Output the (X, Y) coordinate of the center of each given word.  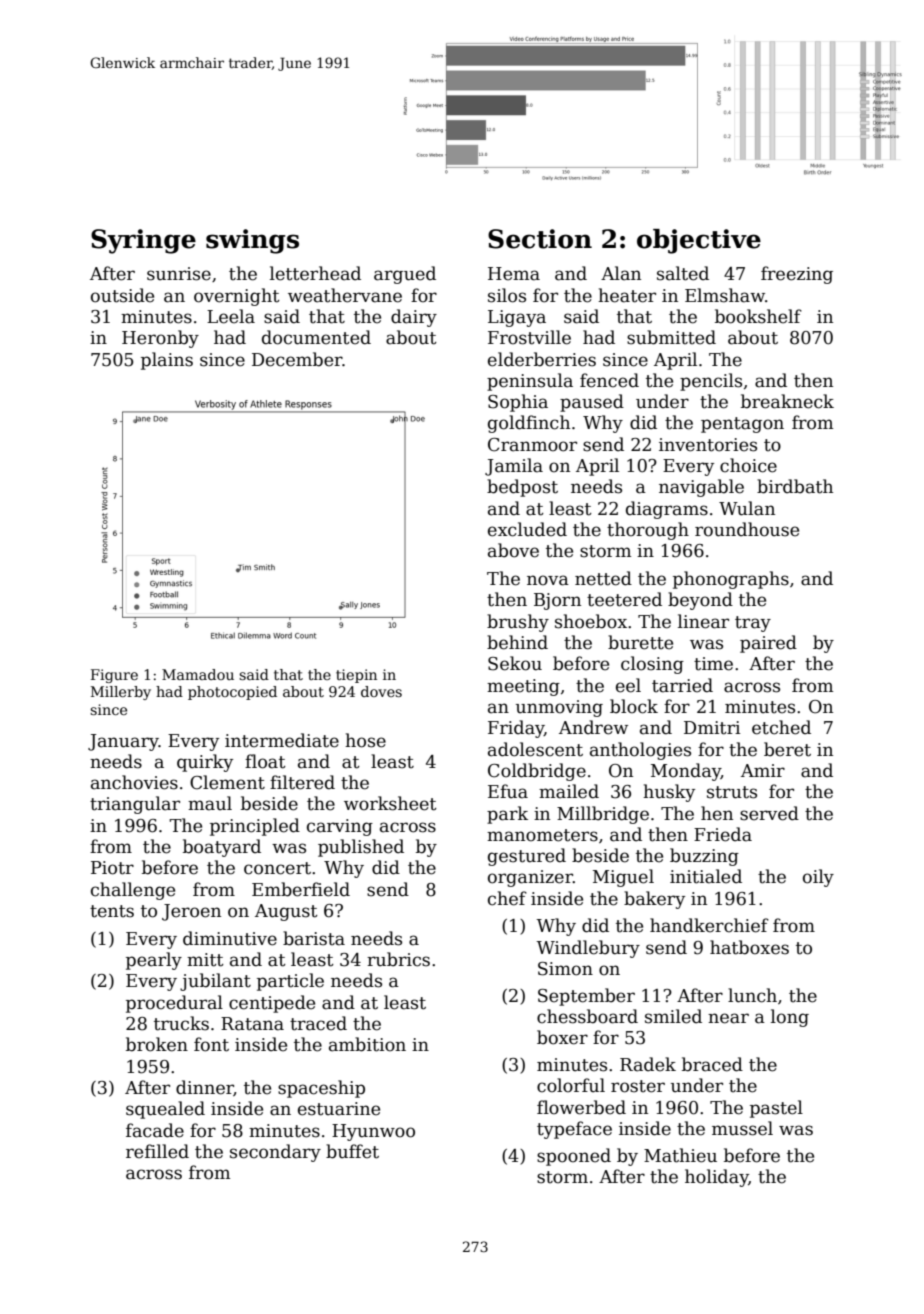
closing (652, 665)
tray (753, 624)
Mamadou (198, 674)
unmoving (559, 708)
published (361, 848)
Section (540, 239)
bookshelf (758, 316)
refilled (157, 1151)
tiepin (356, 676)
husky (669, 793)
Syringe (143, 241)
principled (255, 827)
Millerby (121, 693)
